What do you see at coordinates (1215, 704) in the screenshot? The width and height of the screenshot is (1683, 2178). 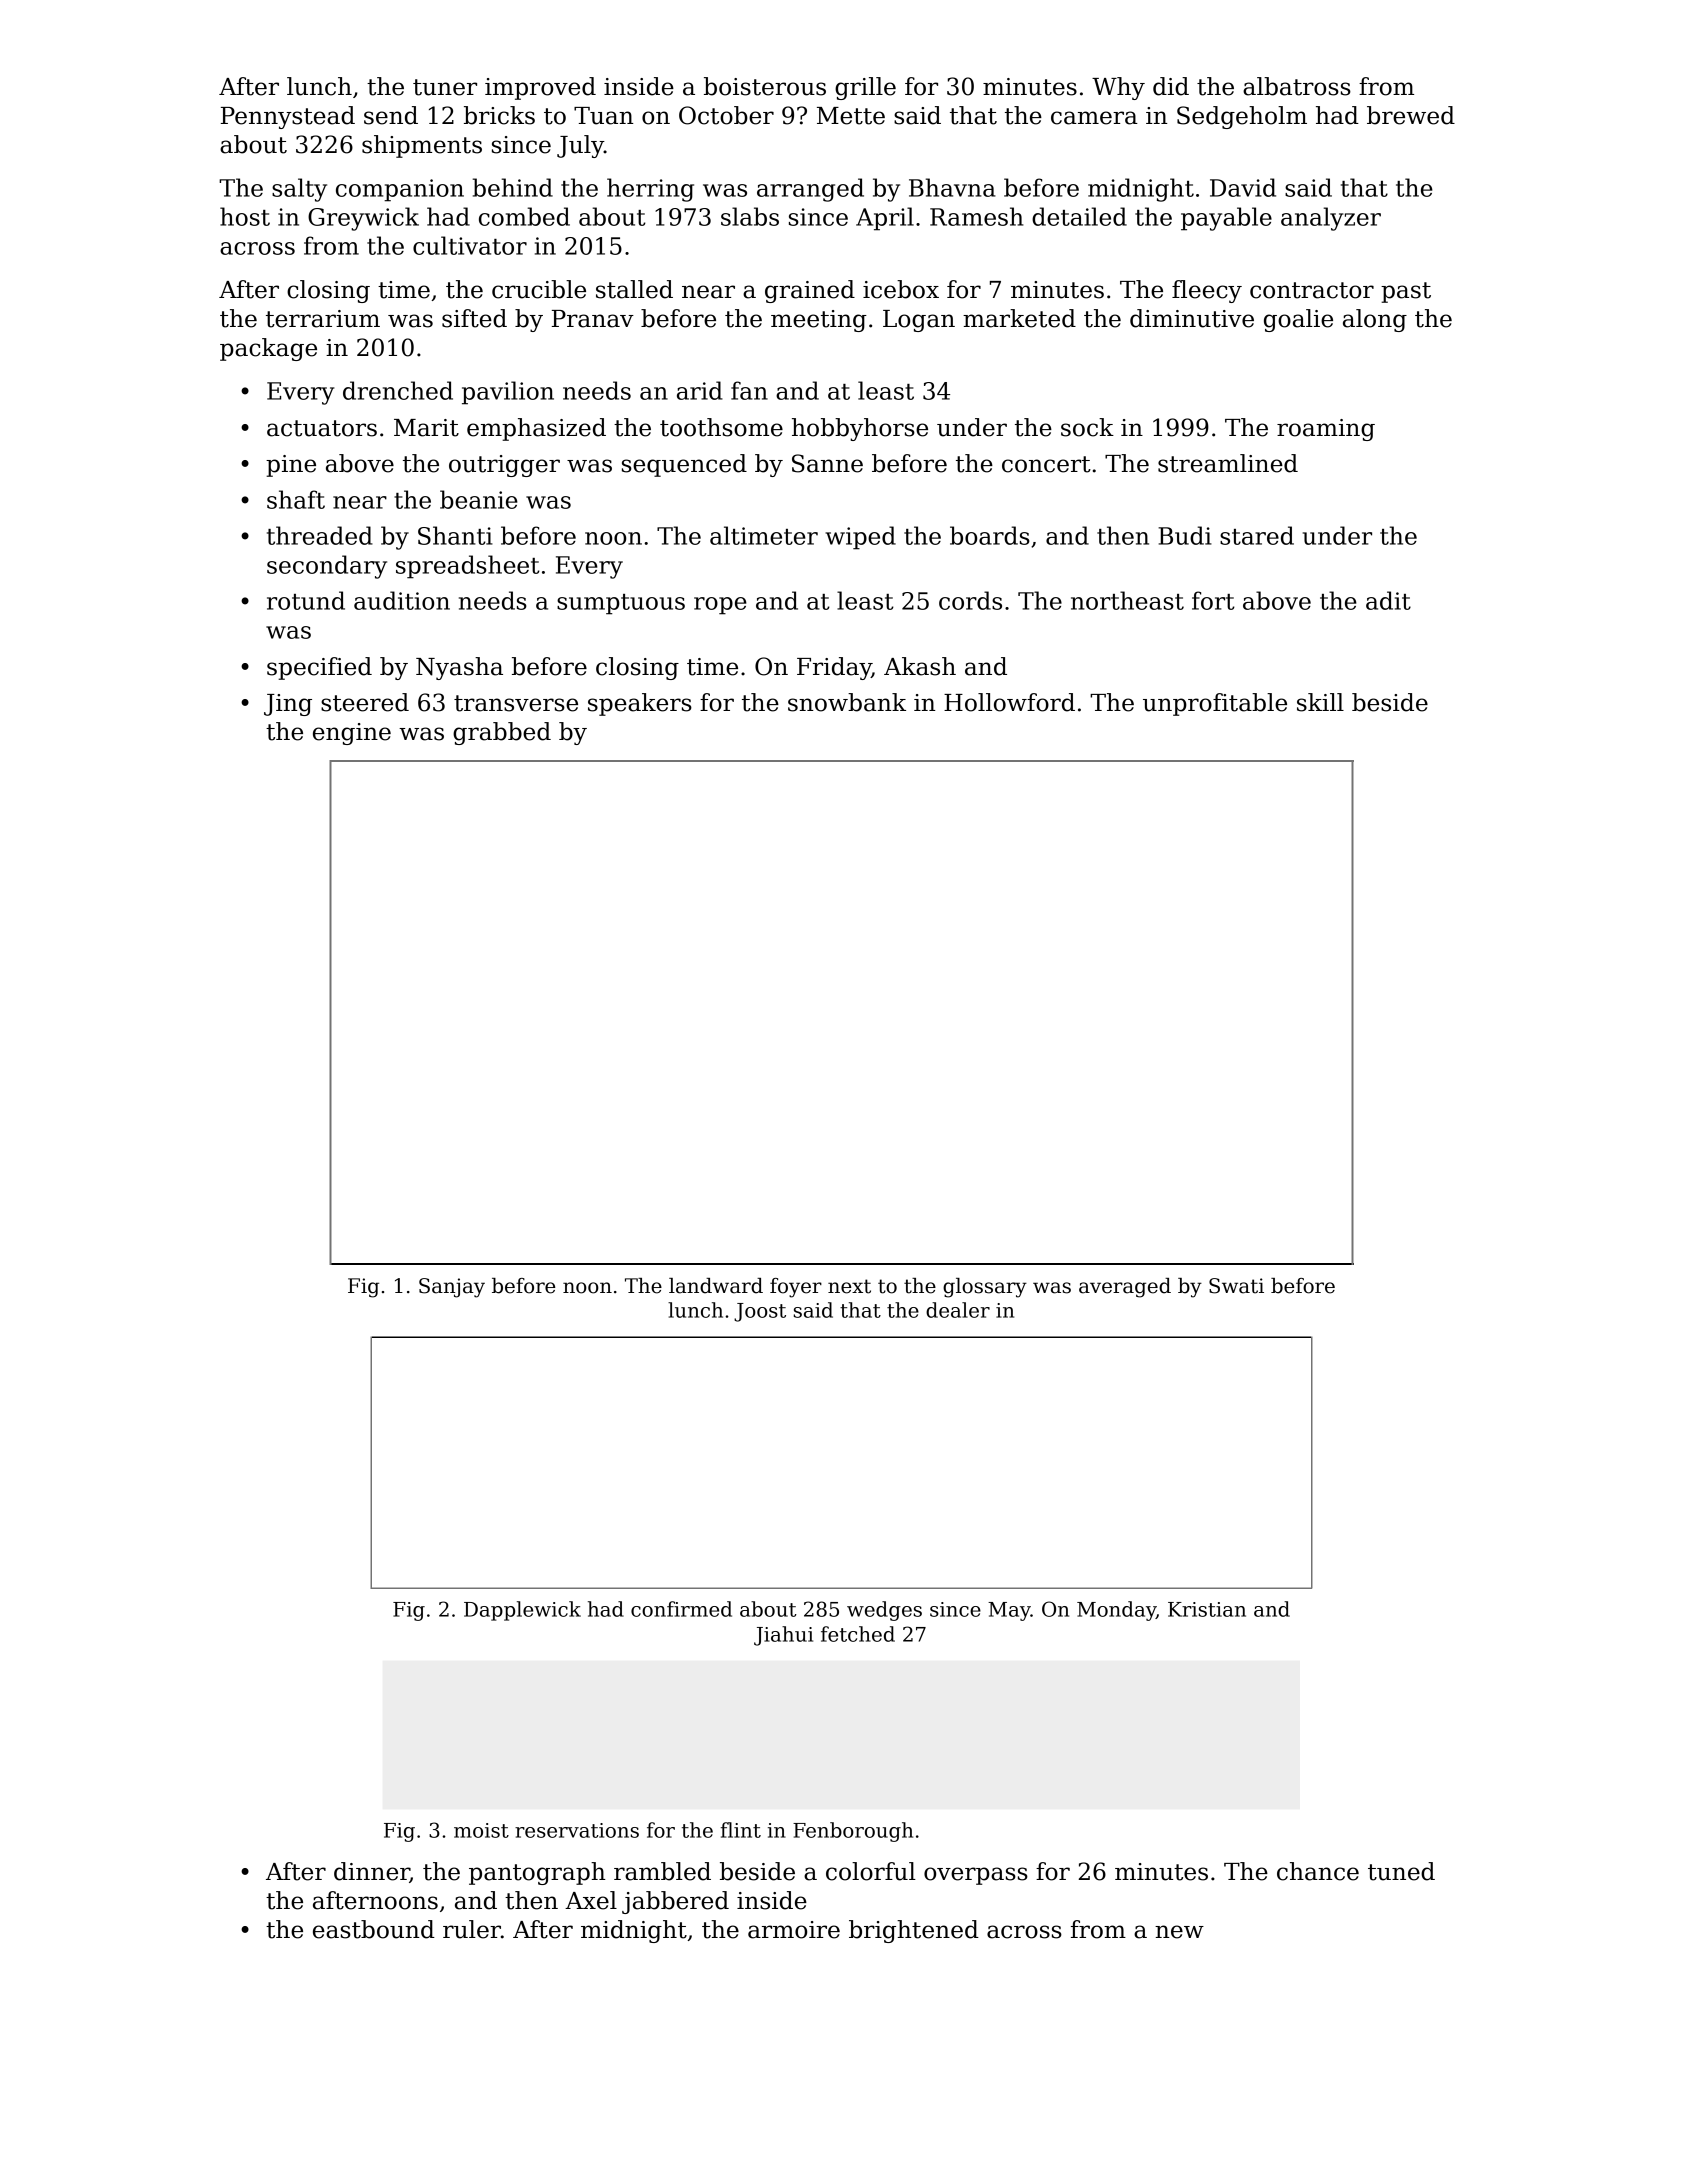 I see `unprofitable` at bounding box center [1215, 704].
